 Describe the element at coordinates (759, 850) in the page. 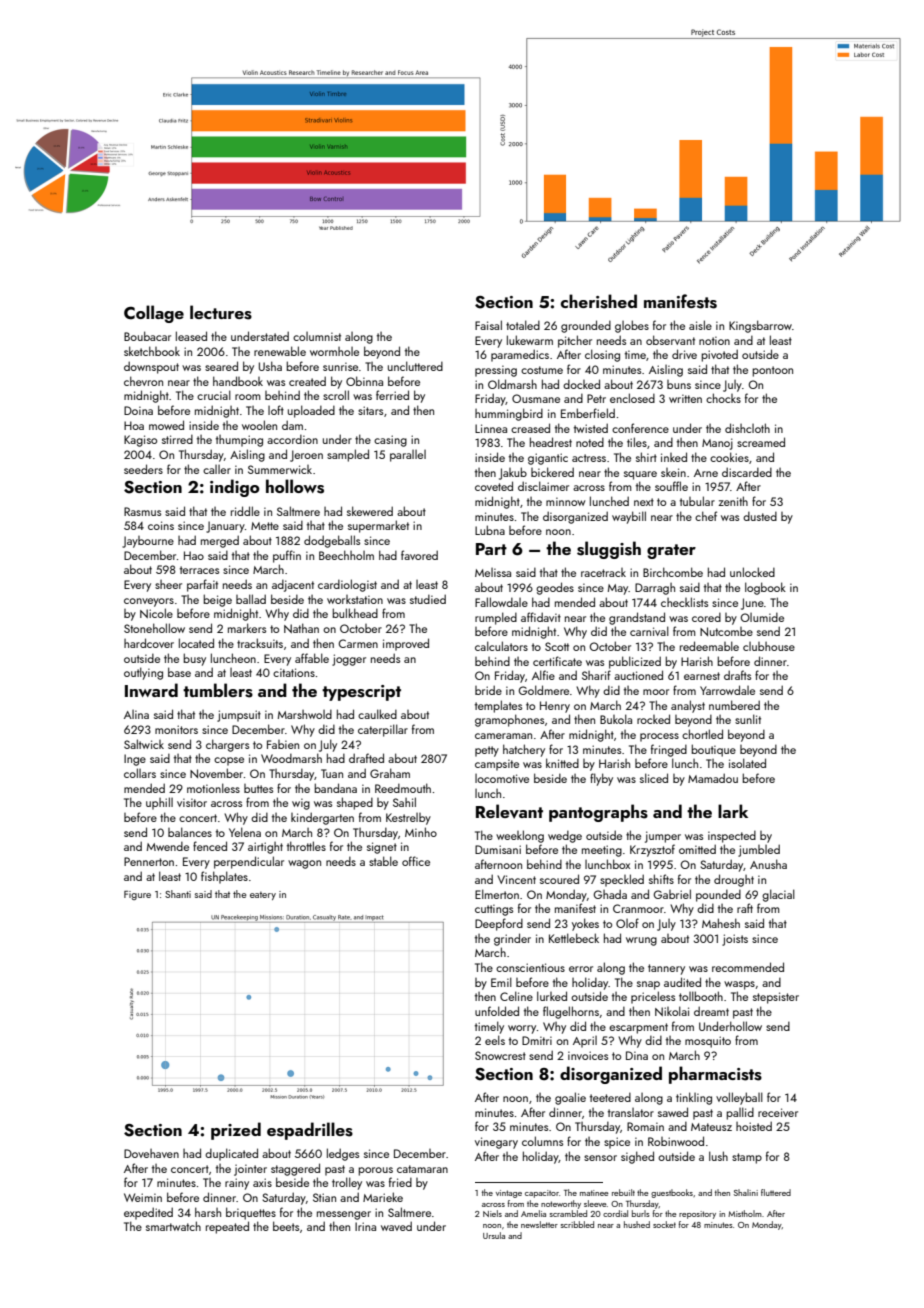

I see `jumbled` at that location.
